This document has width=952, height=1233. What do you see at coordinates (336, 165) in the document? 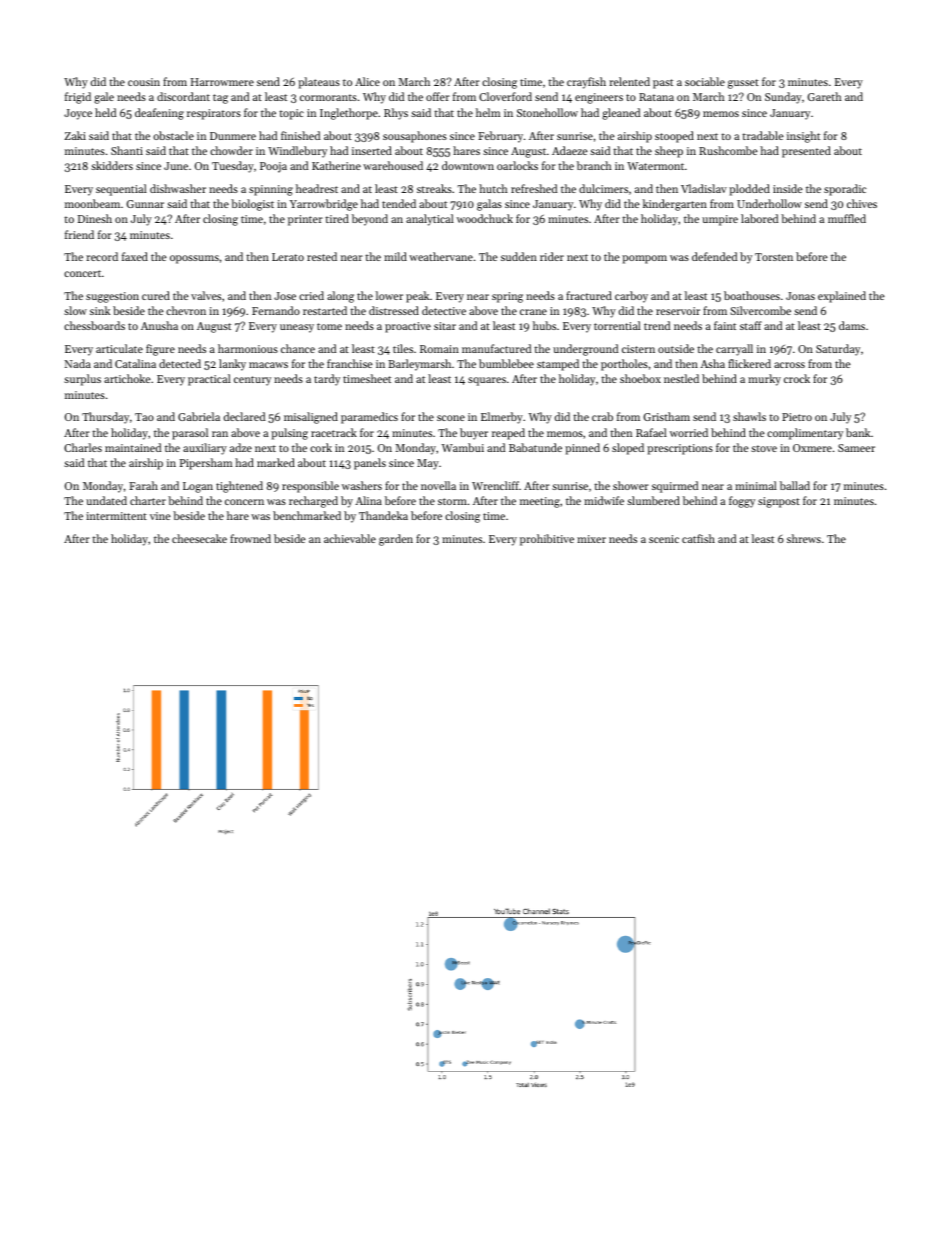
I see `Katherine` at bounding box center [336, 165].
